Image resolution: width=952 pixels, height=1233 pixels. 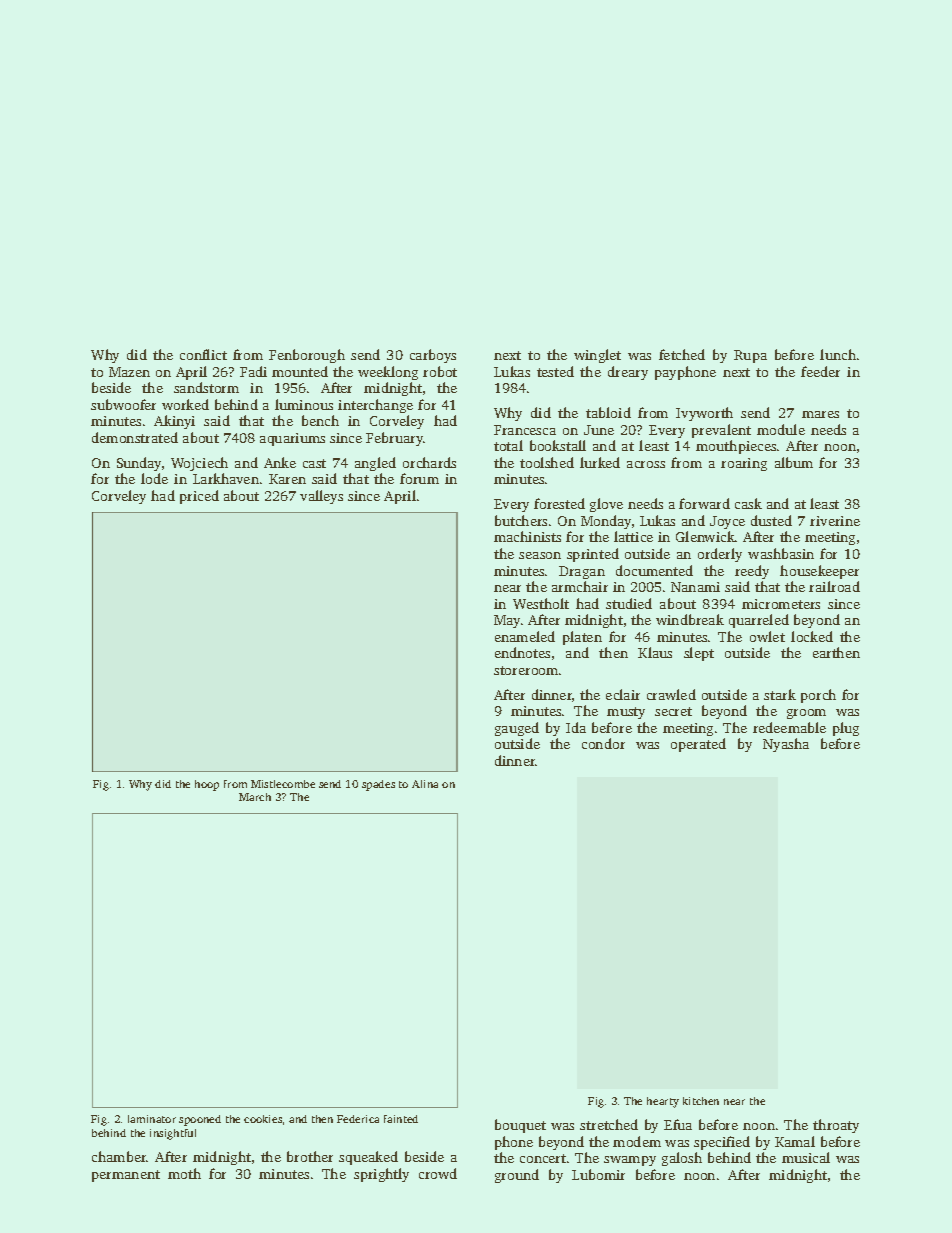 I want to click on chamber, so click(x=119, y=1156).
